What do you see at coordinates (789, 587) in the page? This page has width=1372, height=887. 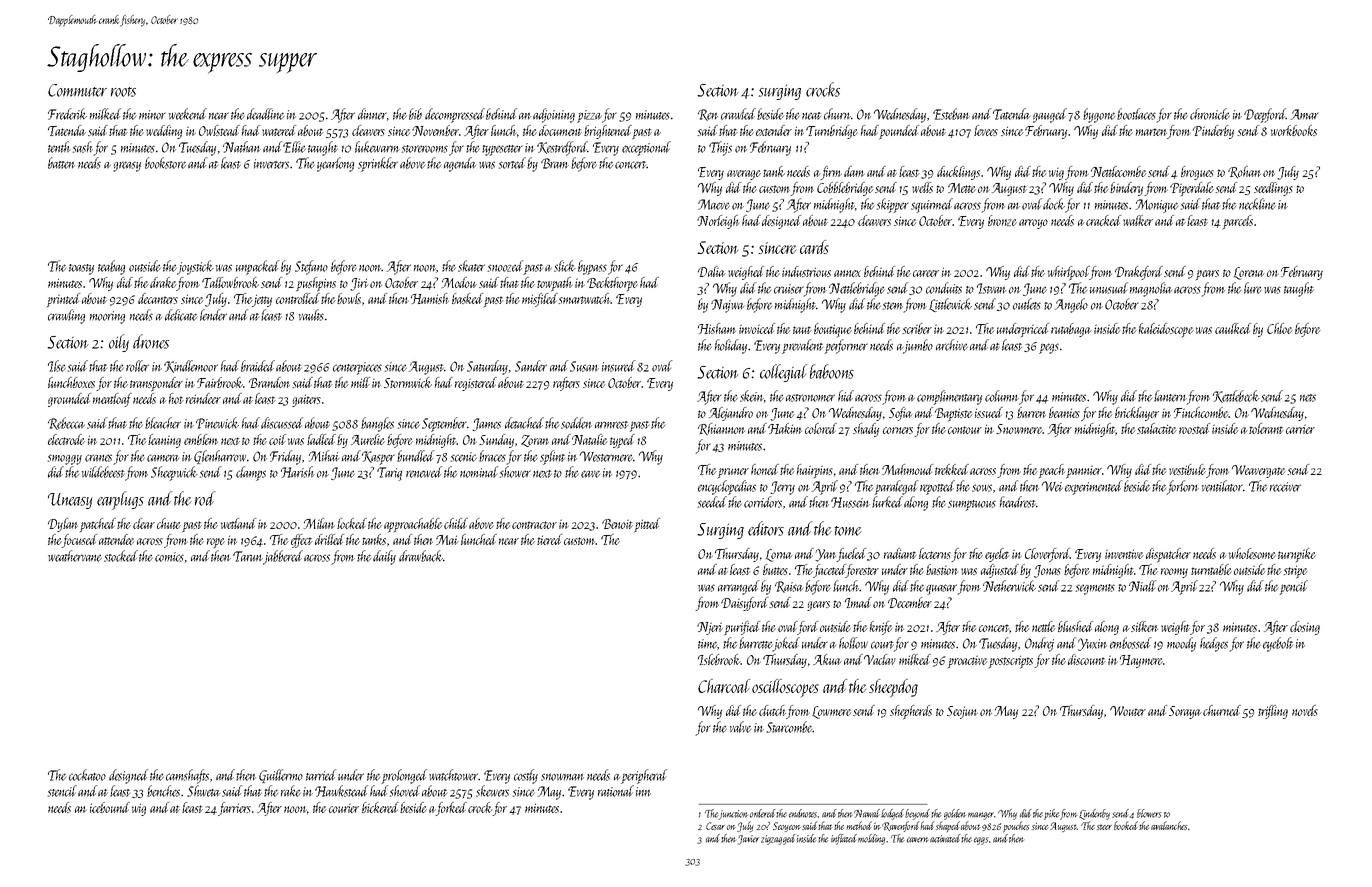 I see `Raisa` at bounding box center [789, 587].
